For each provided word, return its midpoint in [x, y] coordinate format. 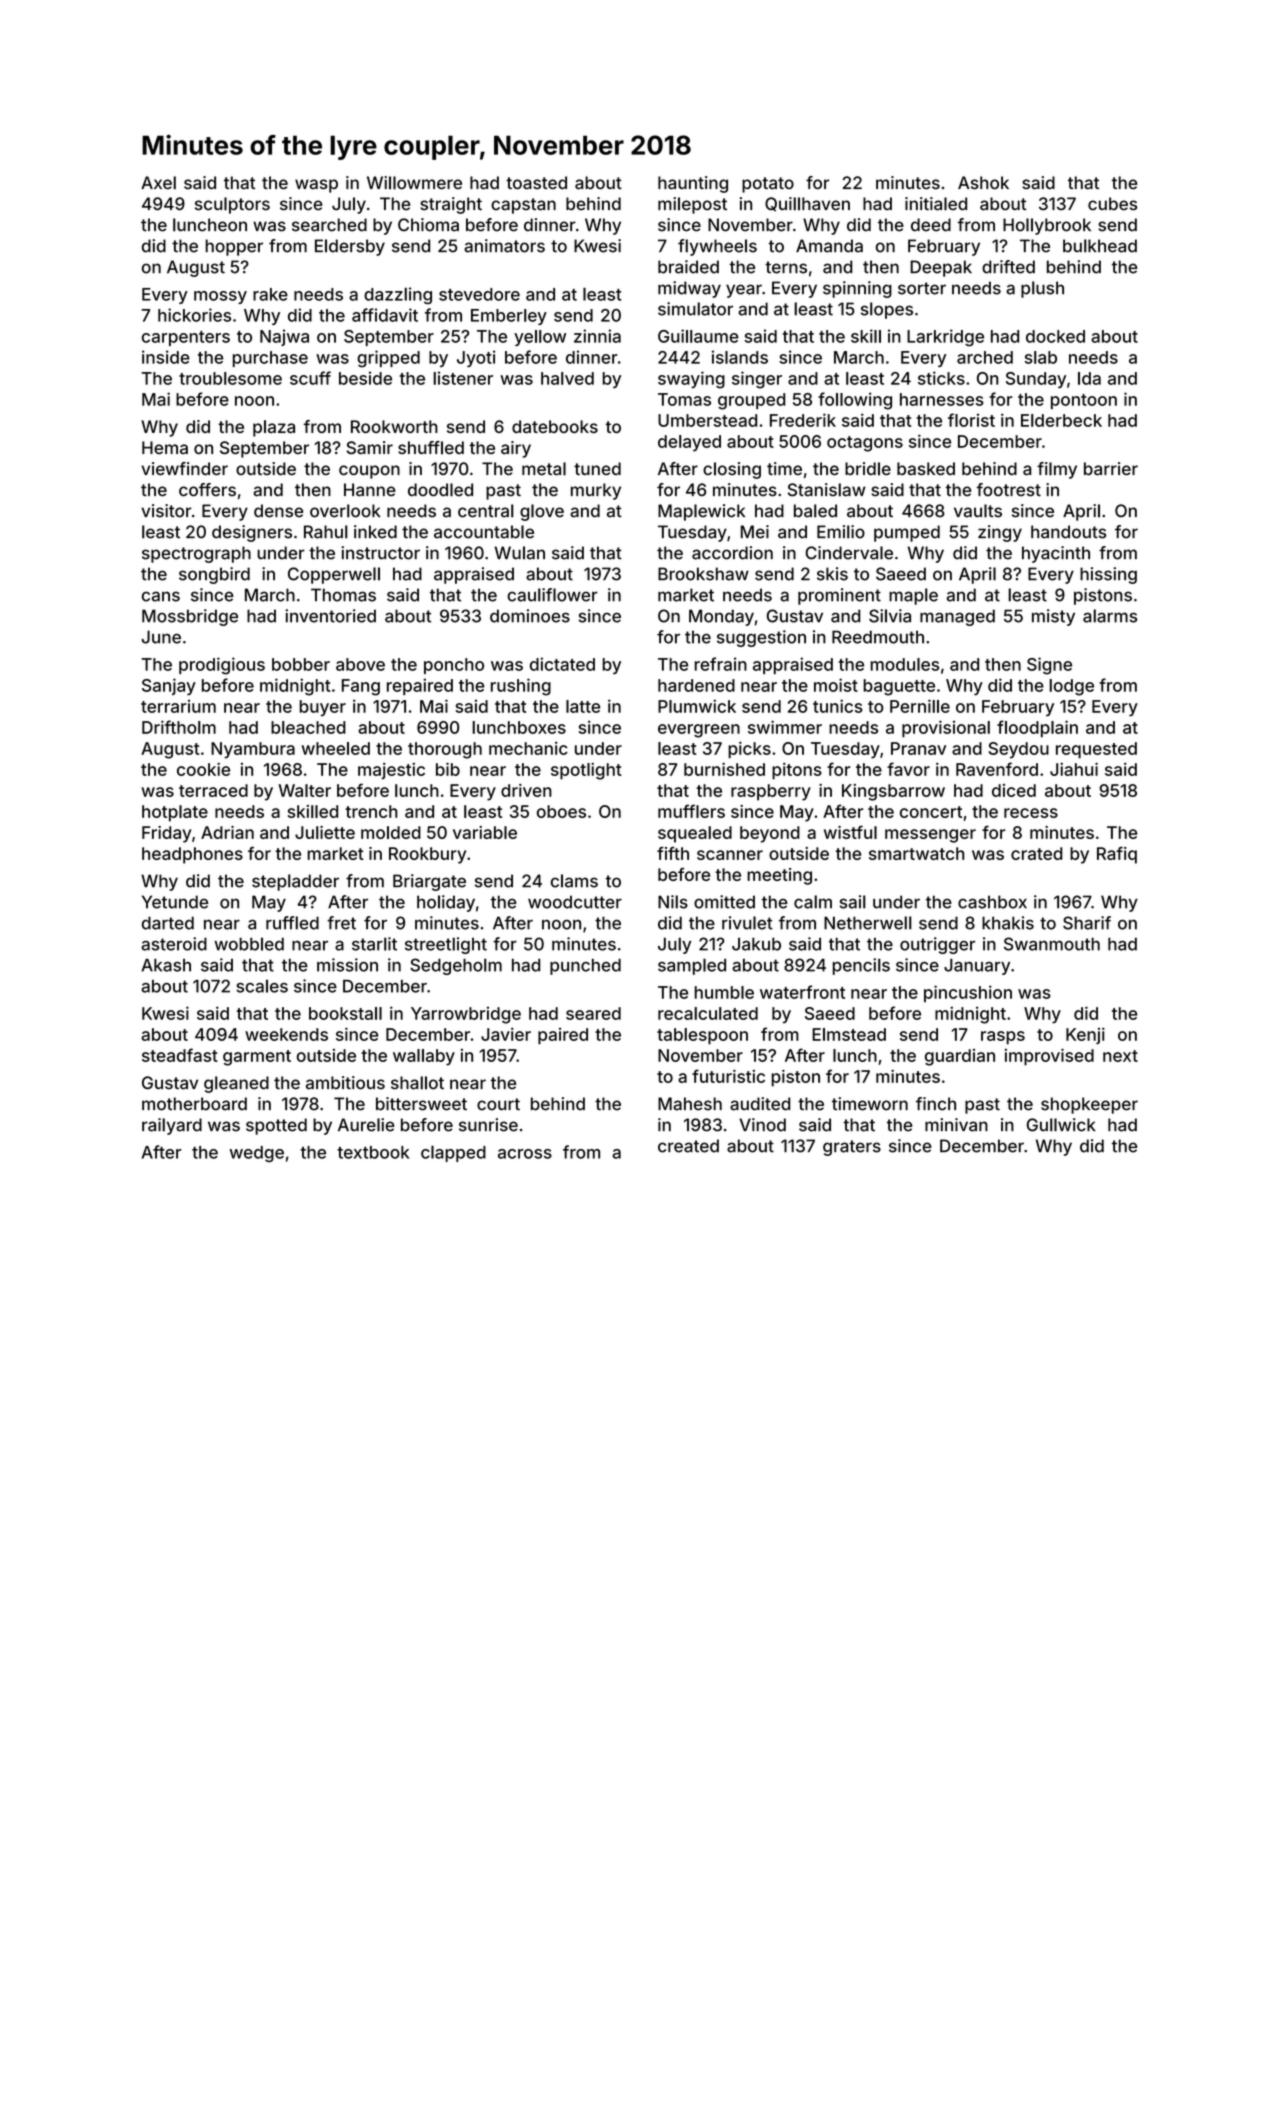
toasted [536, 183]
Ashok [983, 182]
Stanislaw [827, 490]
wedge [257, 1154]
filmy [1057, 470]
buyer [323, 708]
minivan [956, 1125]
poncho [454, 666]
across [525, 1154]
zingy [1000, 533]
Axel [158, 183]
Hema [165, 447]
